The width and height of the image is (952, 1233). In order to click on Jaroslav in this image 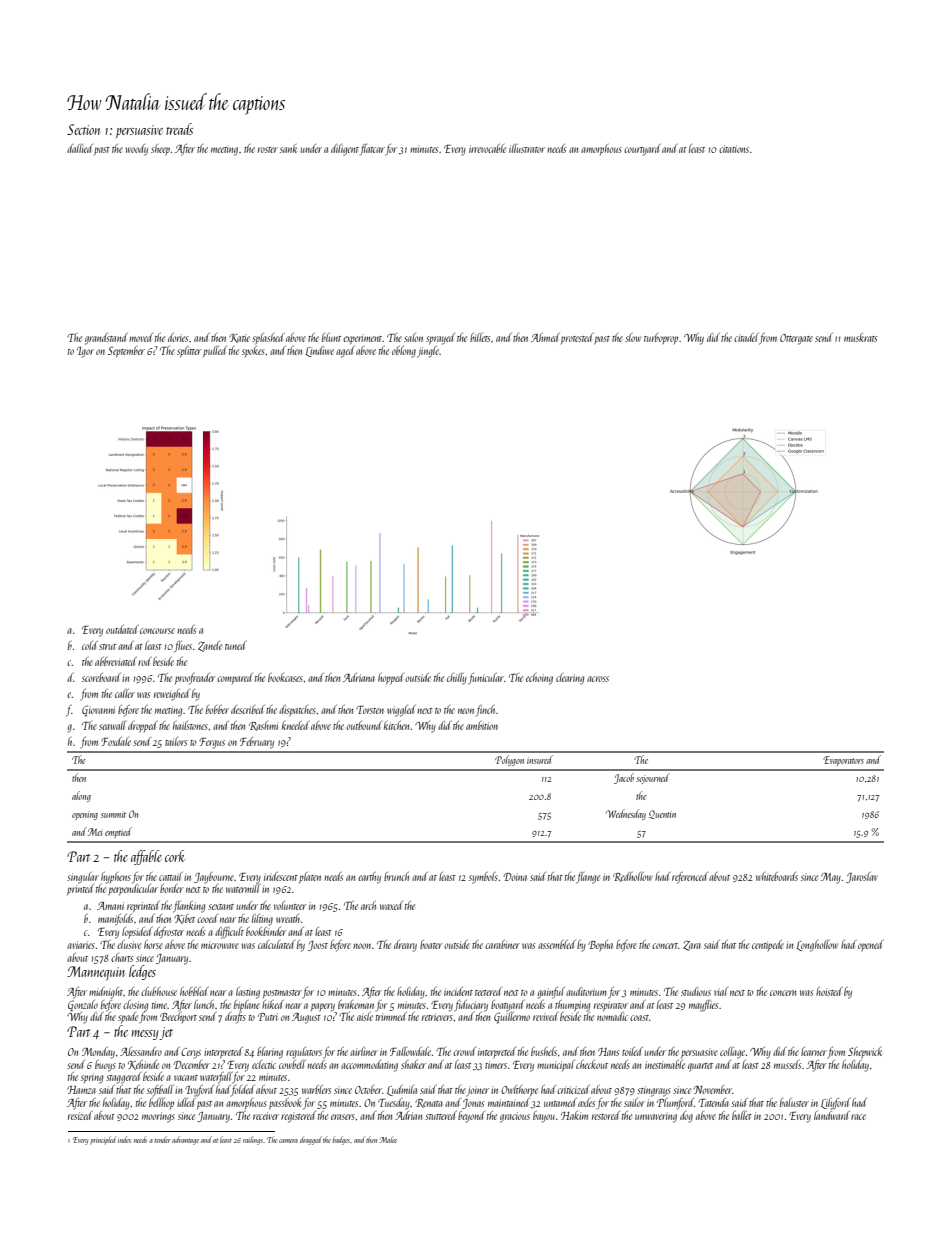, I will do `click(862, 877)`.
